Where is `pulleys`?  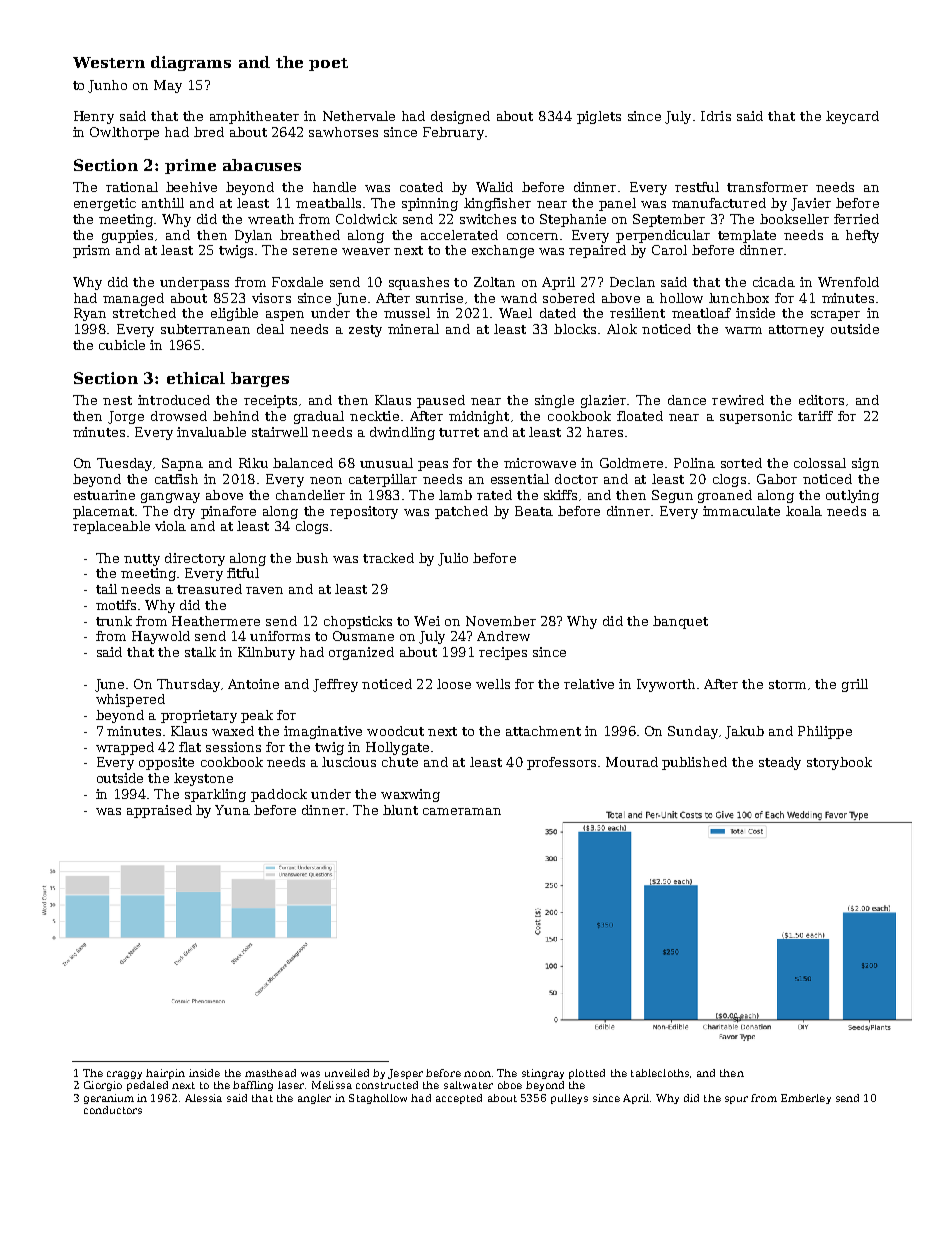
pulleys is located at coordinates (569, 1099).
